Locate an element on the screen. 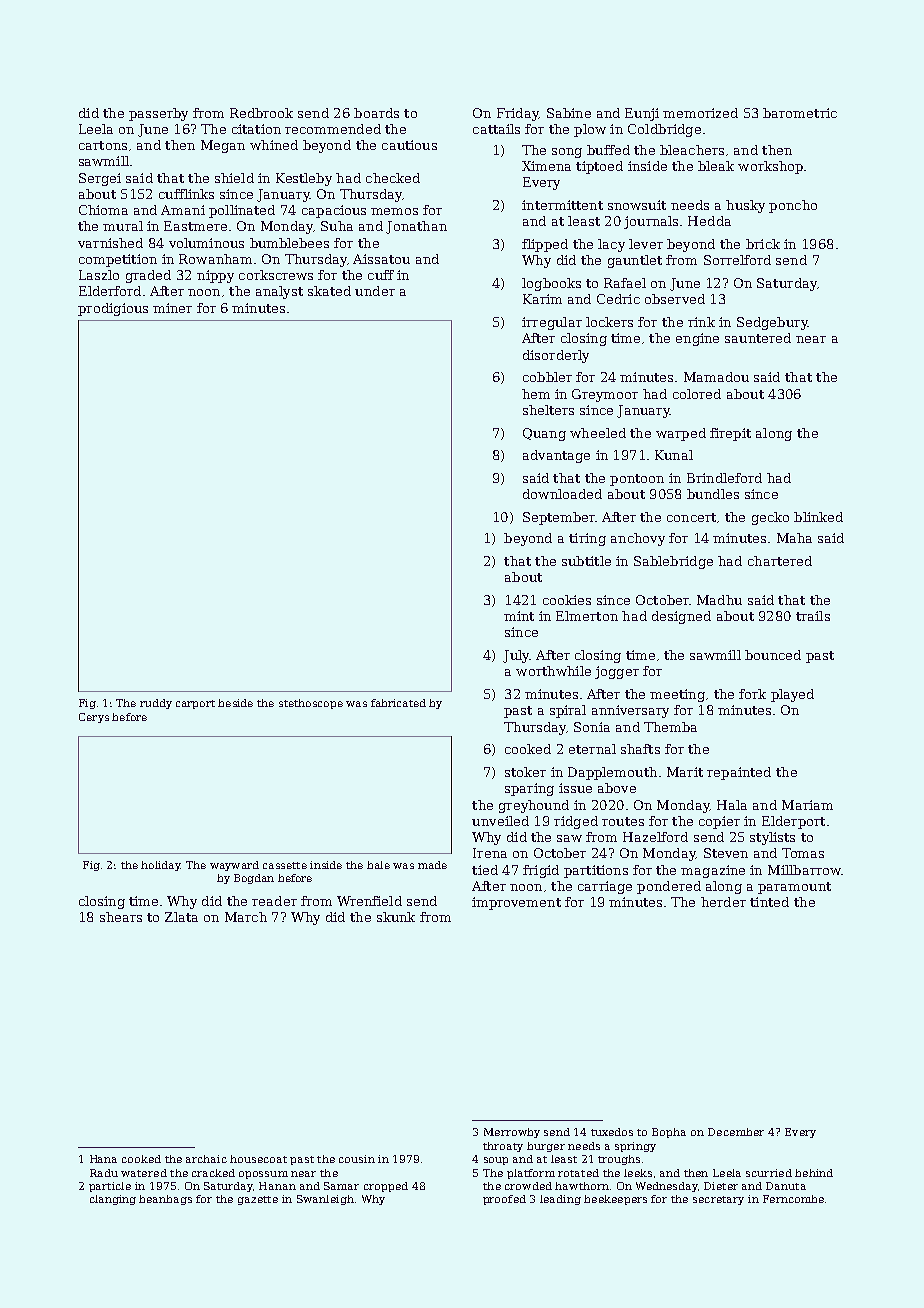  disorderly is located at coordinates (556, 356).
